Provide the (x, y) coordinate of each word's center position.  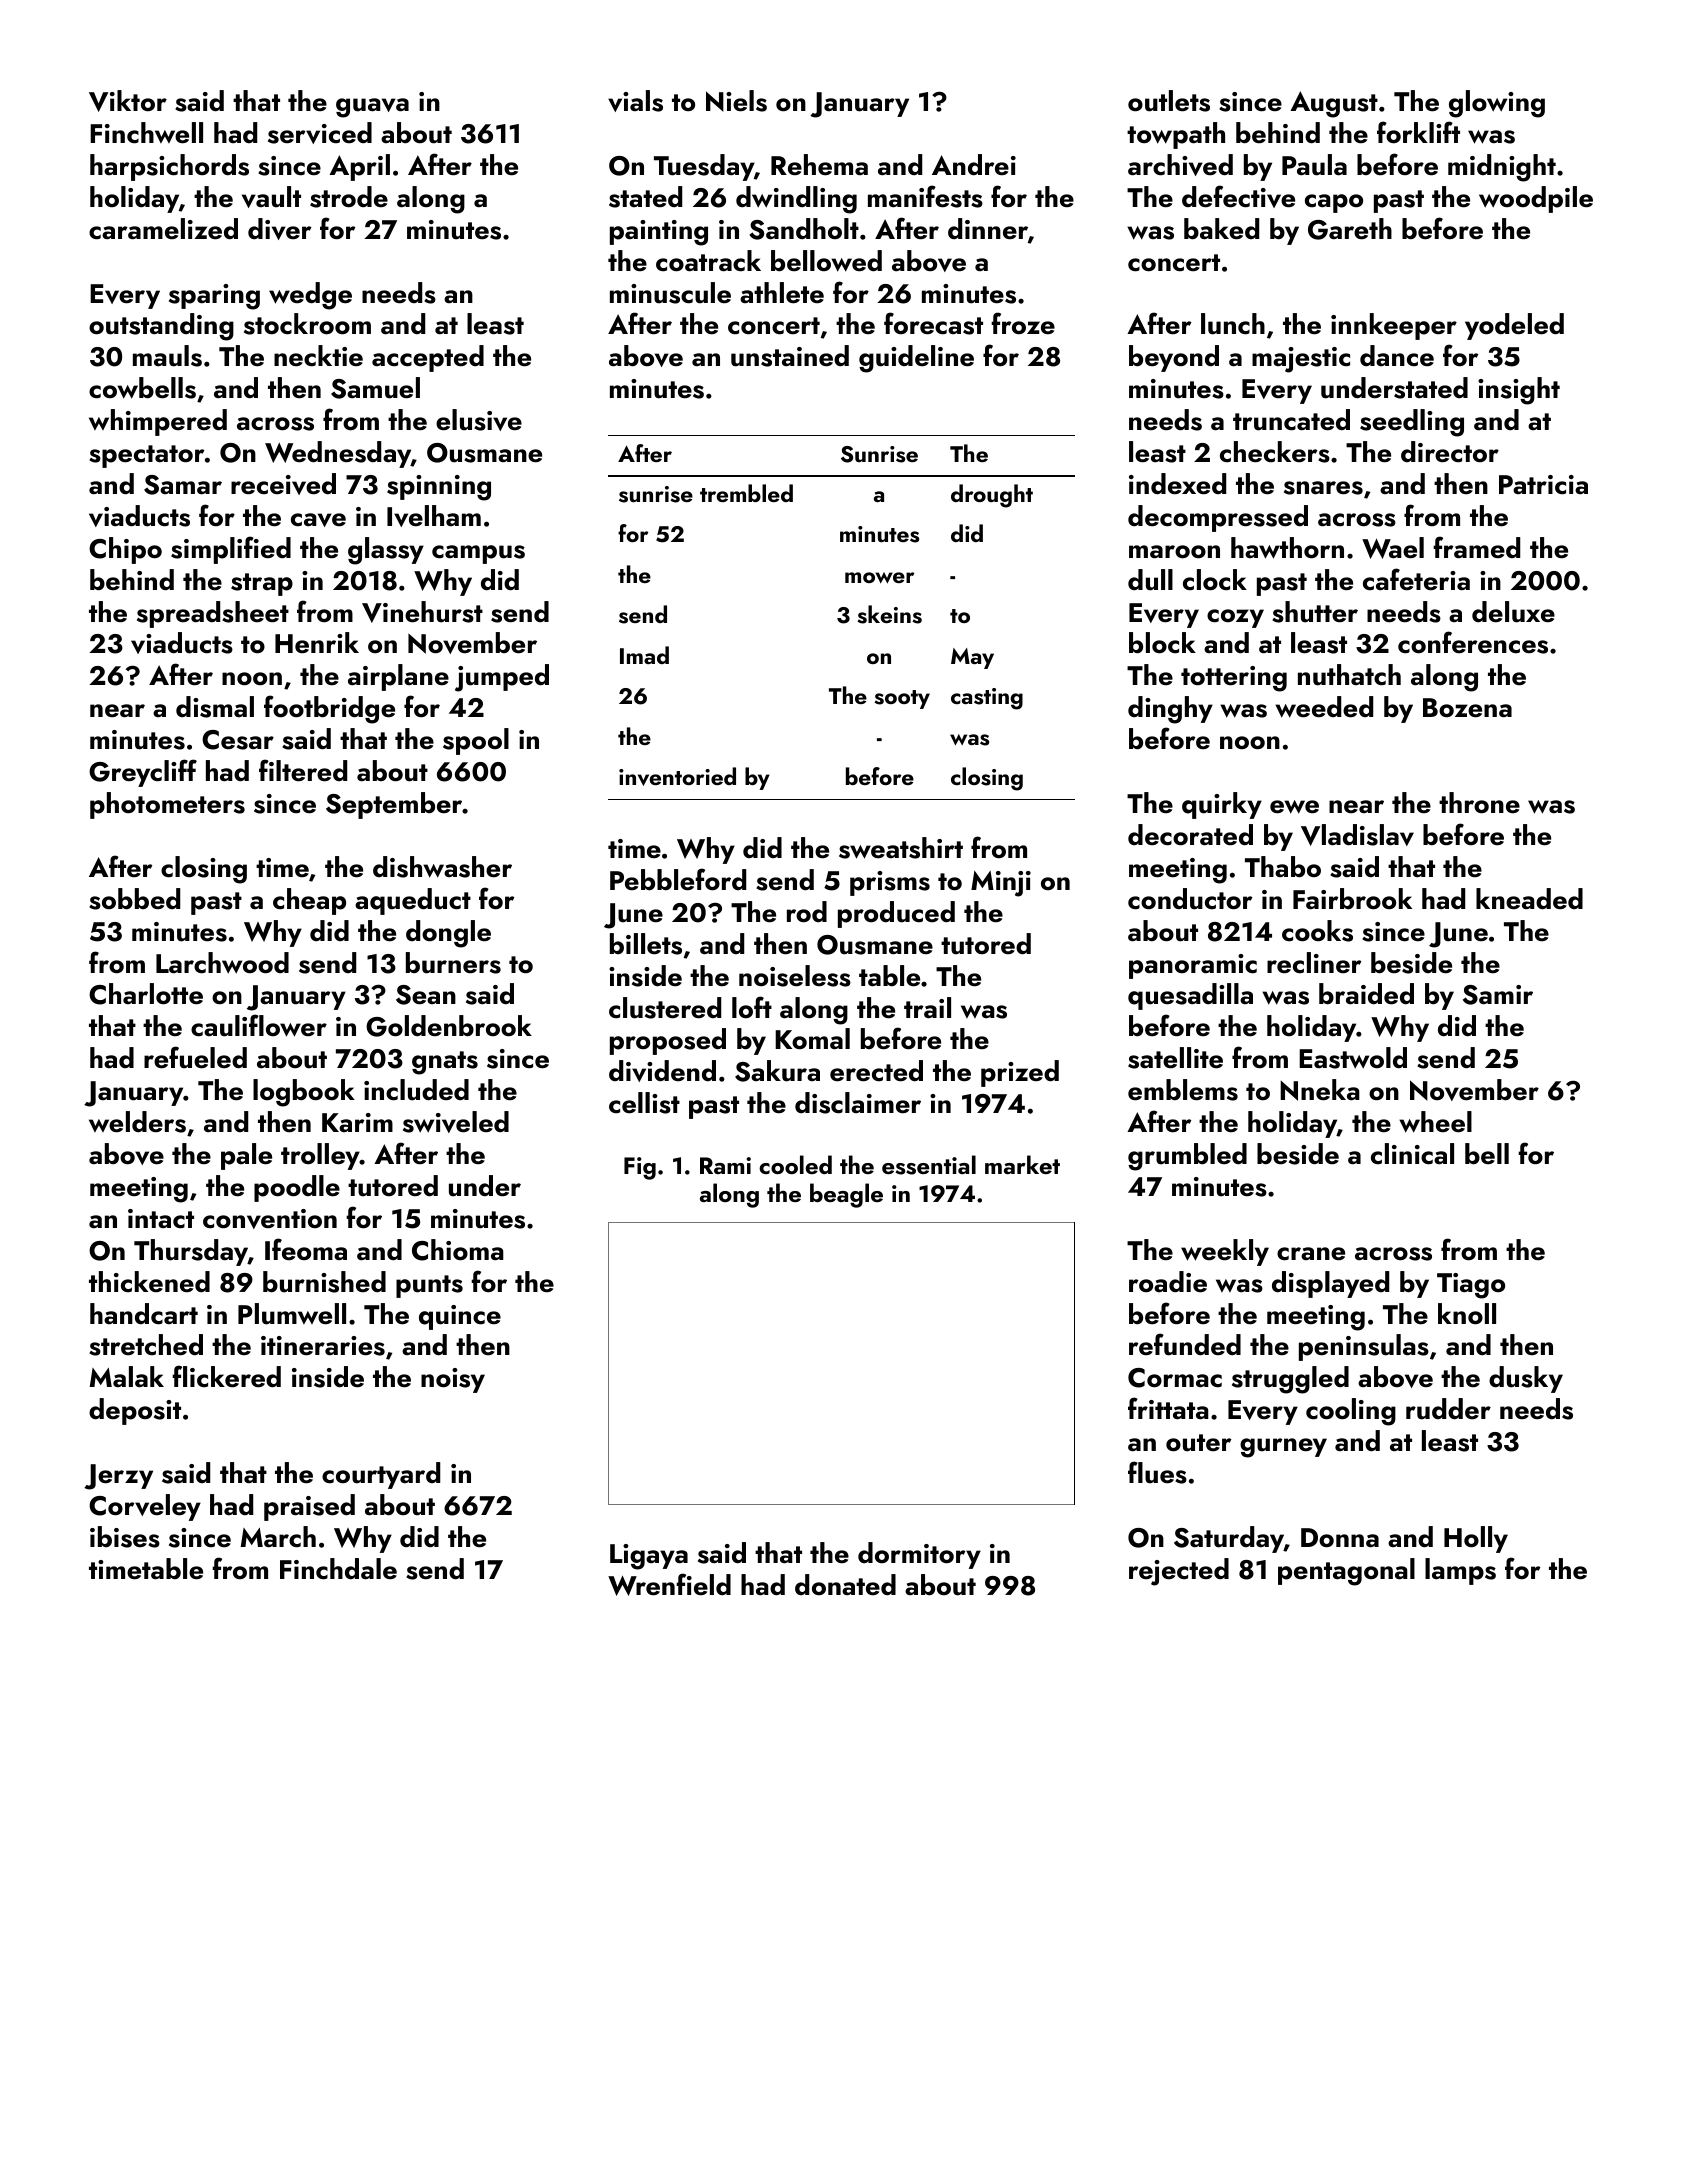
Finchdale (338, 1569)
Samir (1498, 995)
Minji (1001, 884)
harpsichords (169, 167)
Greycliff (143, 773)
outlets (1169, 101)
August (1334, 104)
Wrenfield (669, 1584)
